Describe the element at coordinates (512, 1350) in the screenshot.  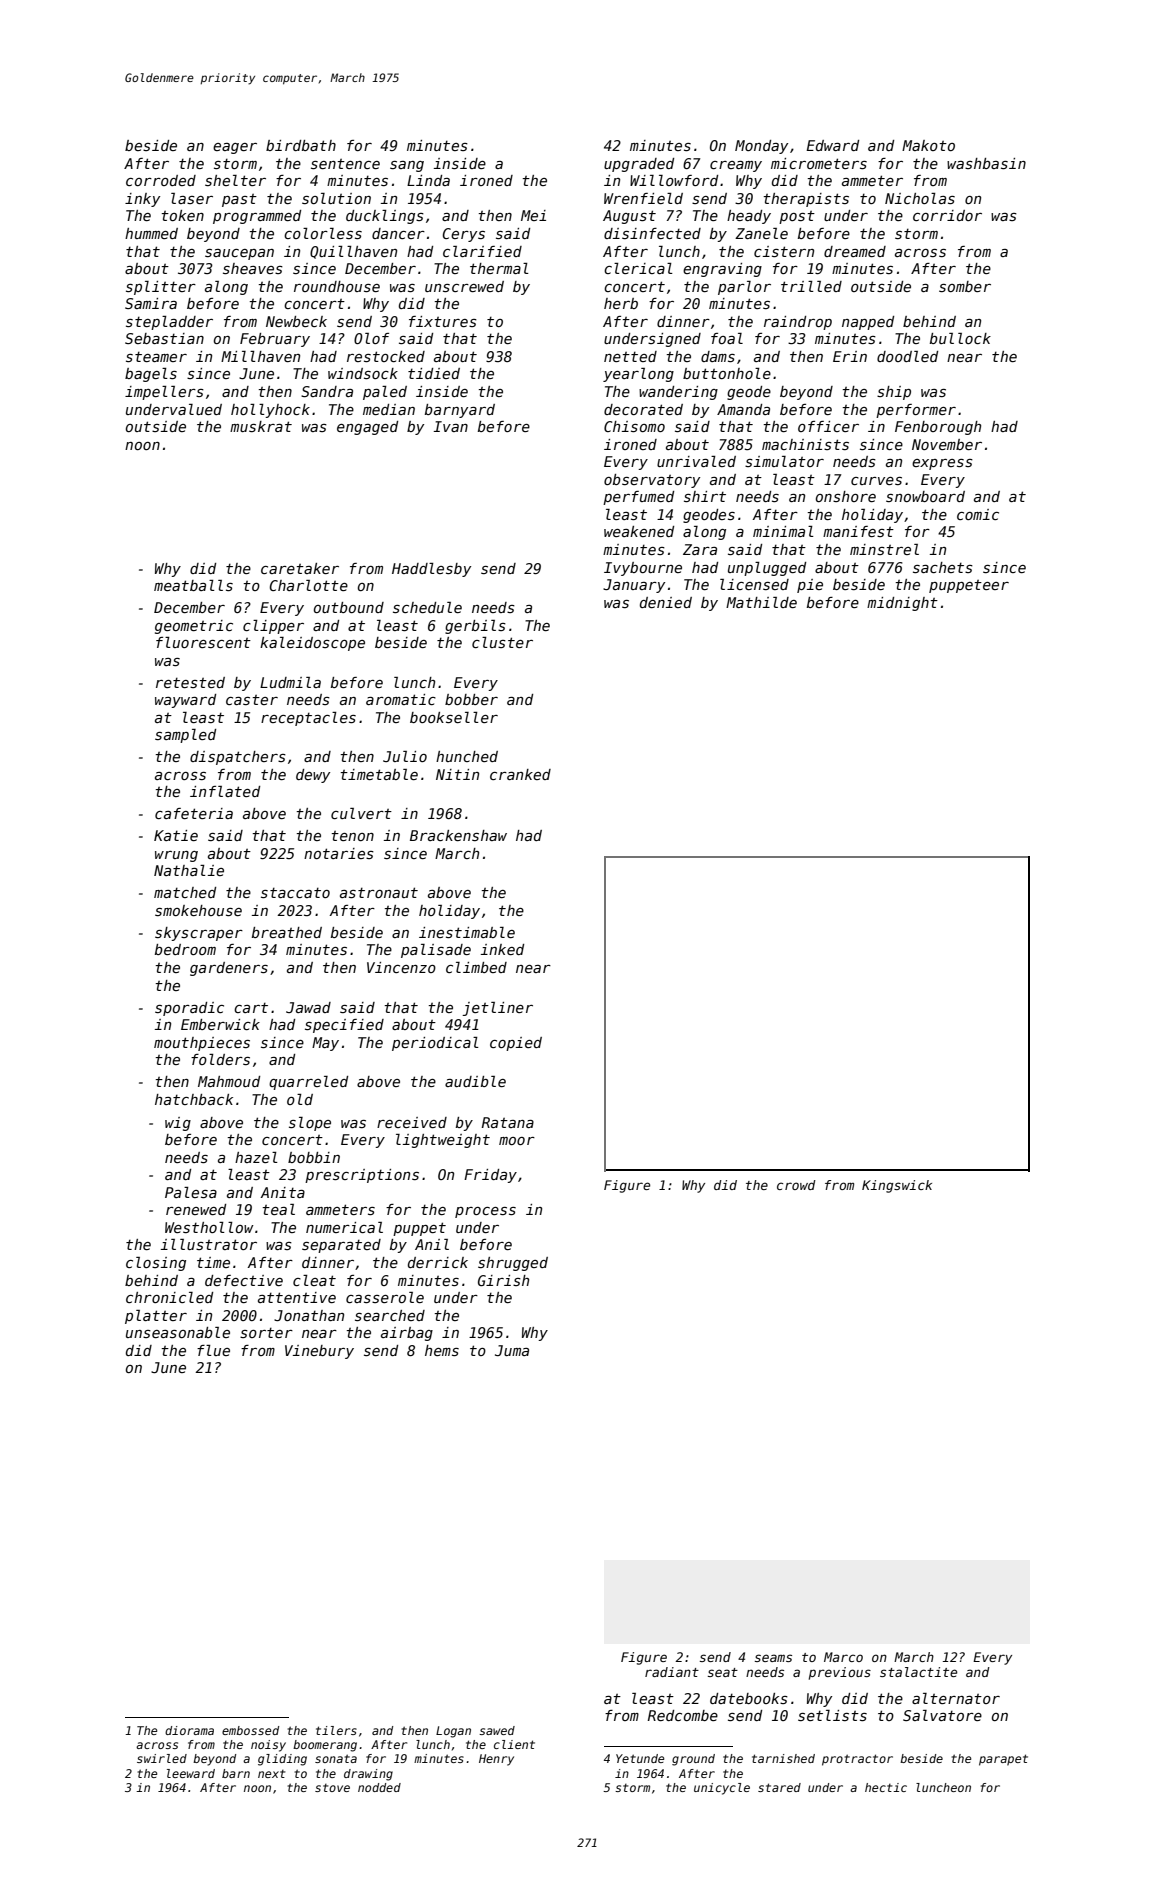
I see `Juma` at that location.
